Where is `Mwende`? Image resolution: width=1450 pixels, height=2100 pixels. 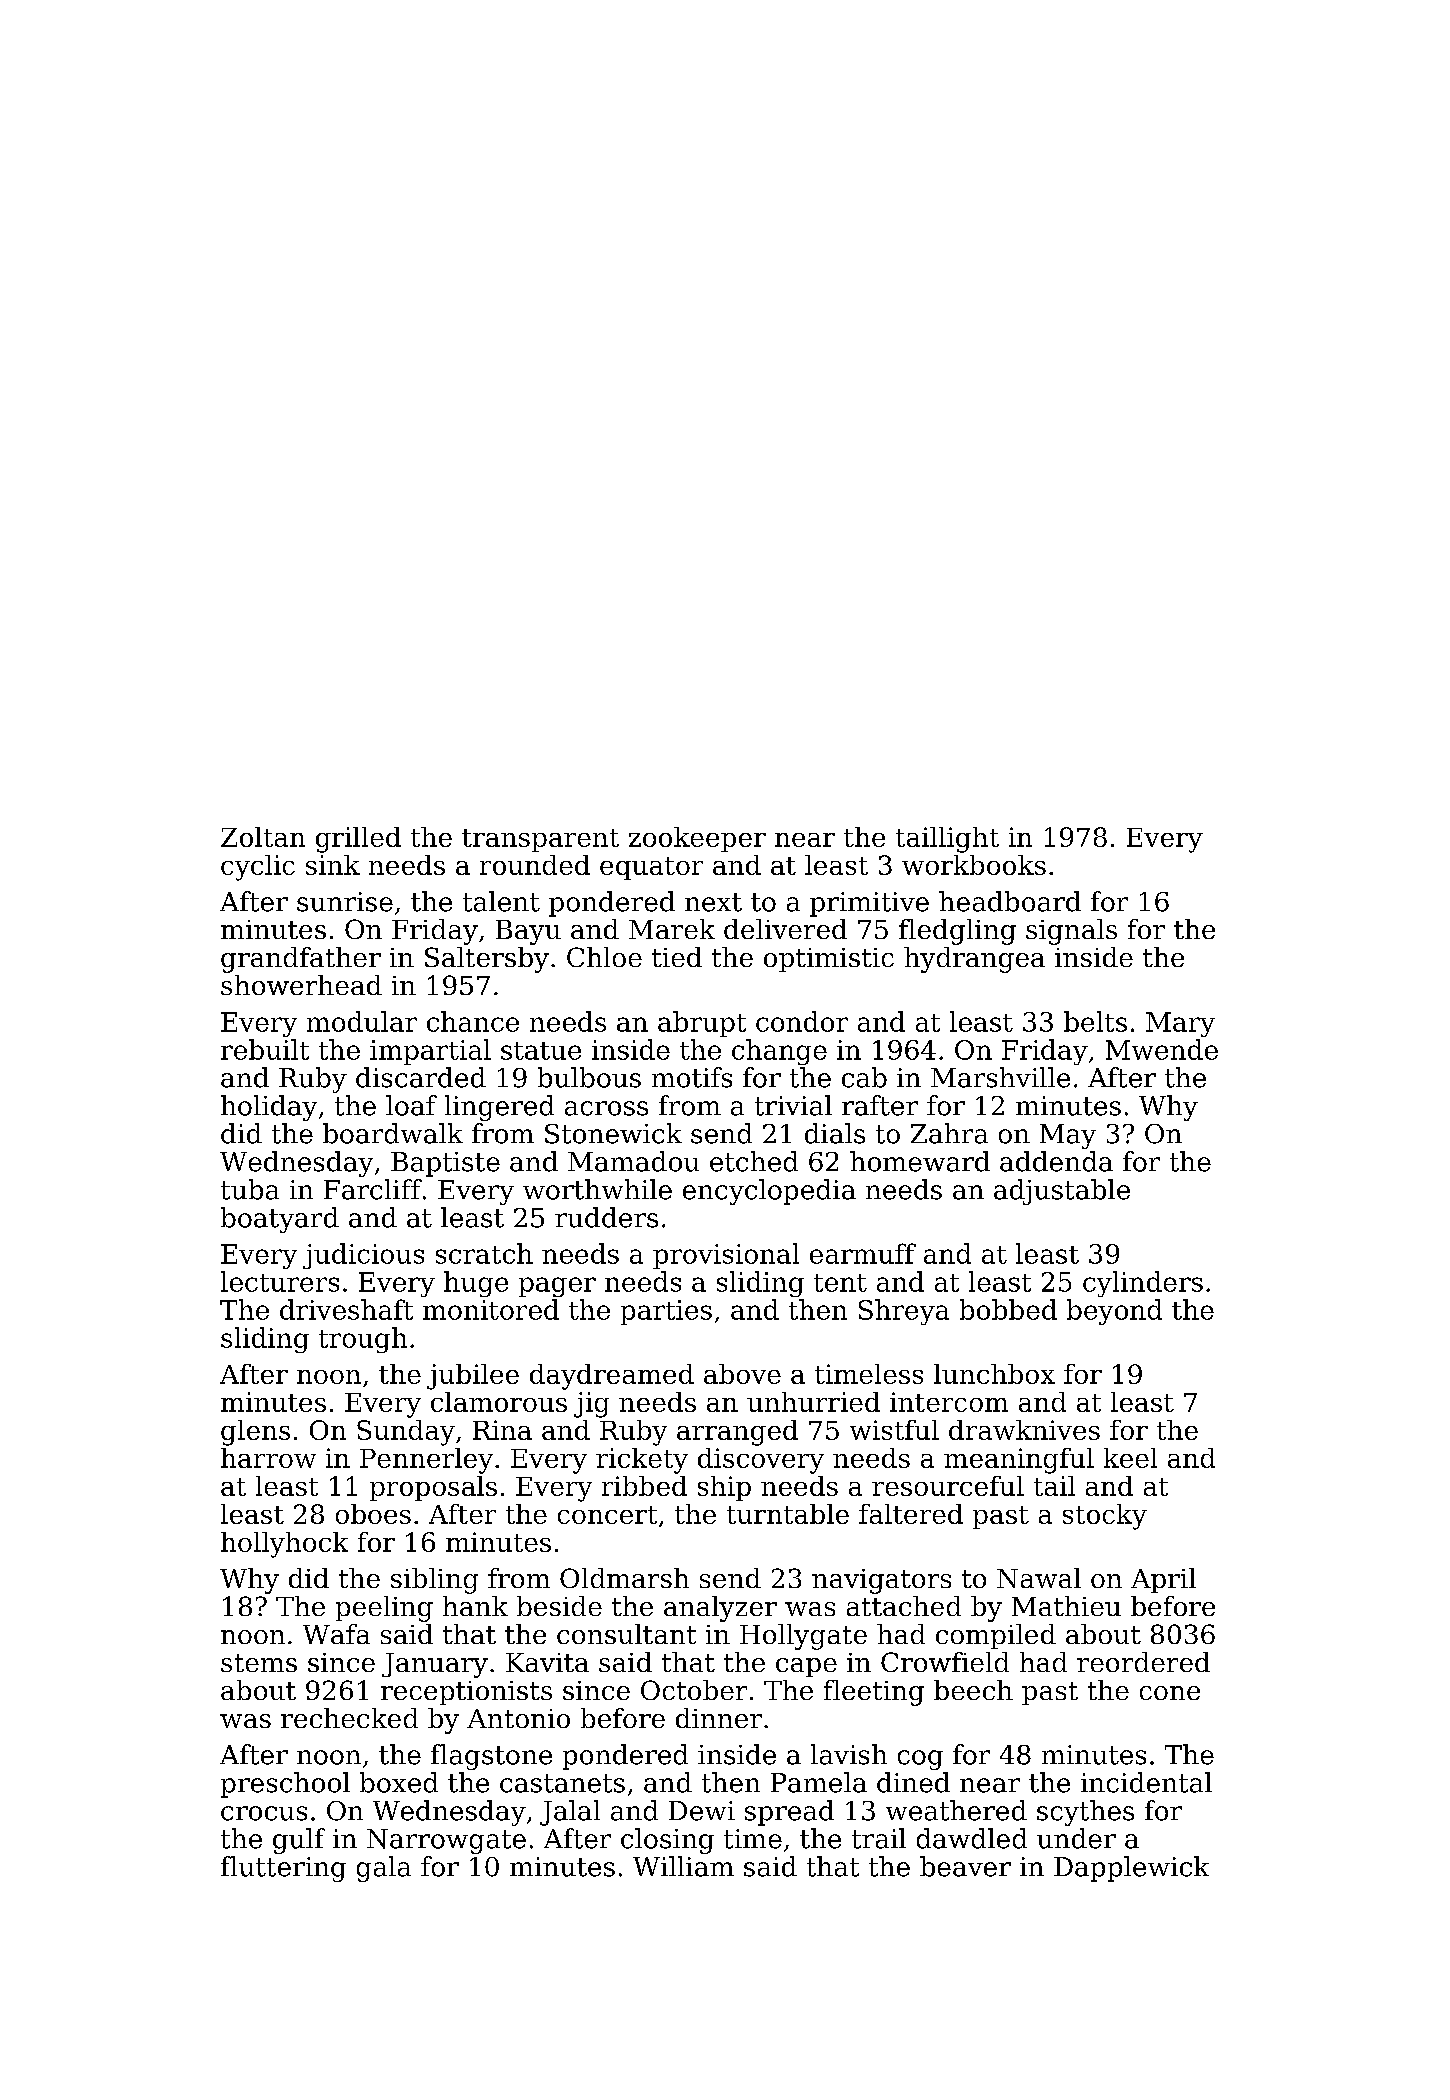
Mwende is located at coordinates (1162, 1049).
